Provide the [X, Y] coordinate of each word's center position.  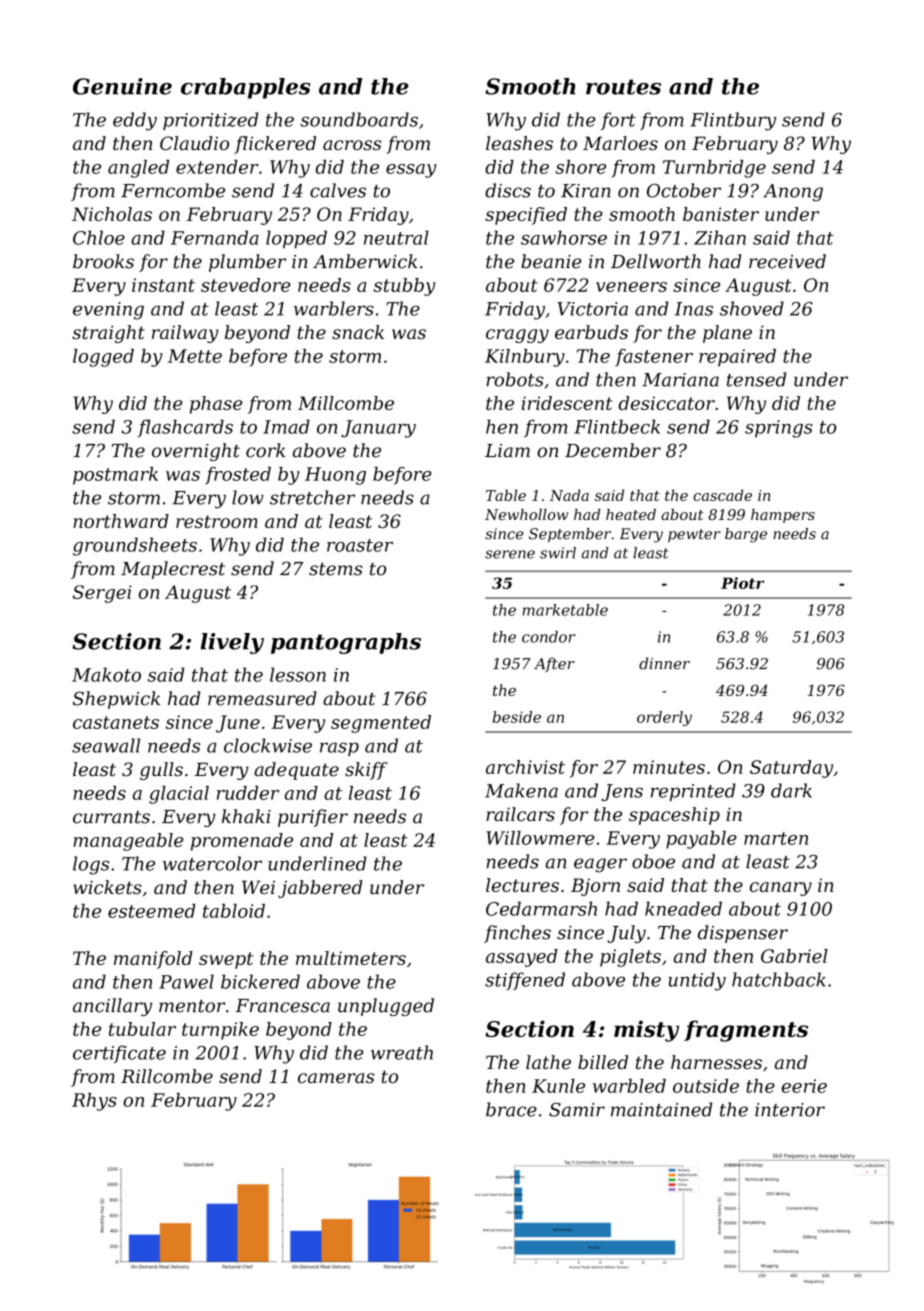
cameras [336, 1078]
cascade [722, 495]
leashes [519, 143]
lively [232, 643]
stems [336, 569]
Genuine [122, 86]
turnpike [220, 1031]
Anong [793, 193]
